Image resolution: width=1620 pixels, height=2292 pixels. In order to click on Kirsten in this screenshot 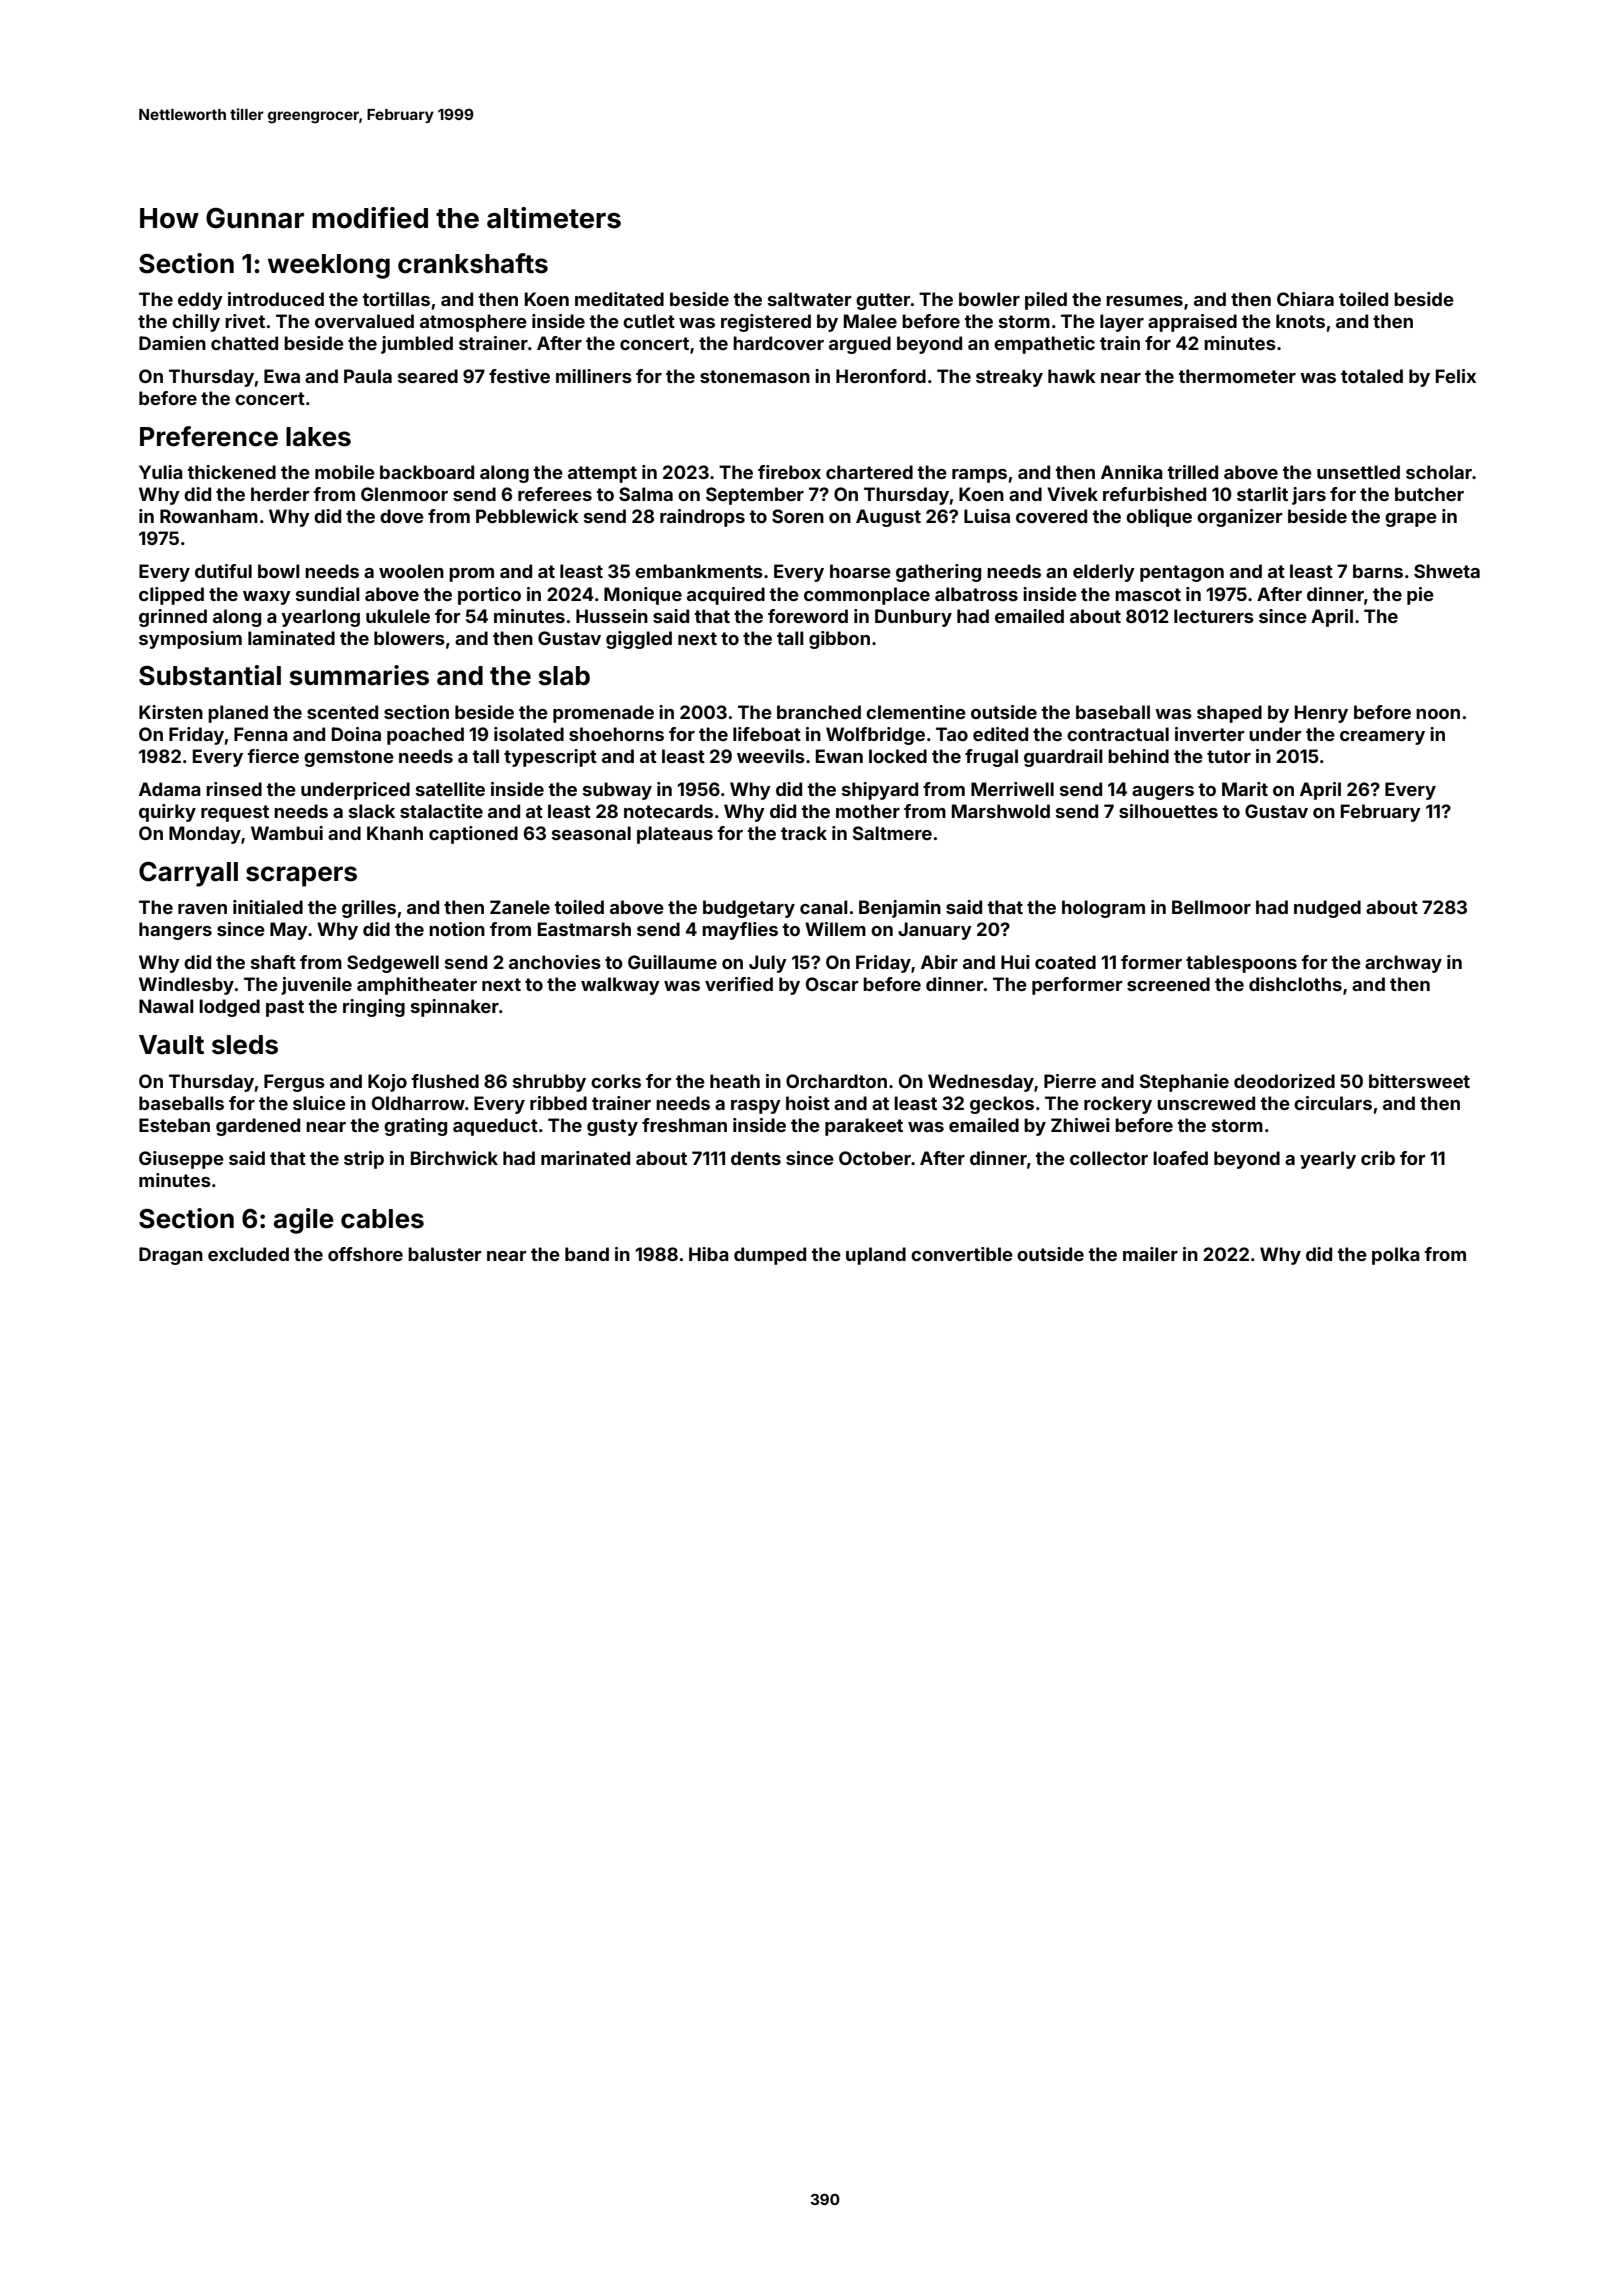, I will do `click(171, 712)`.
